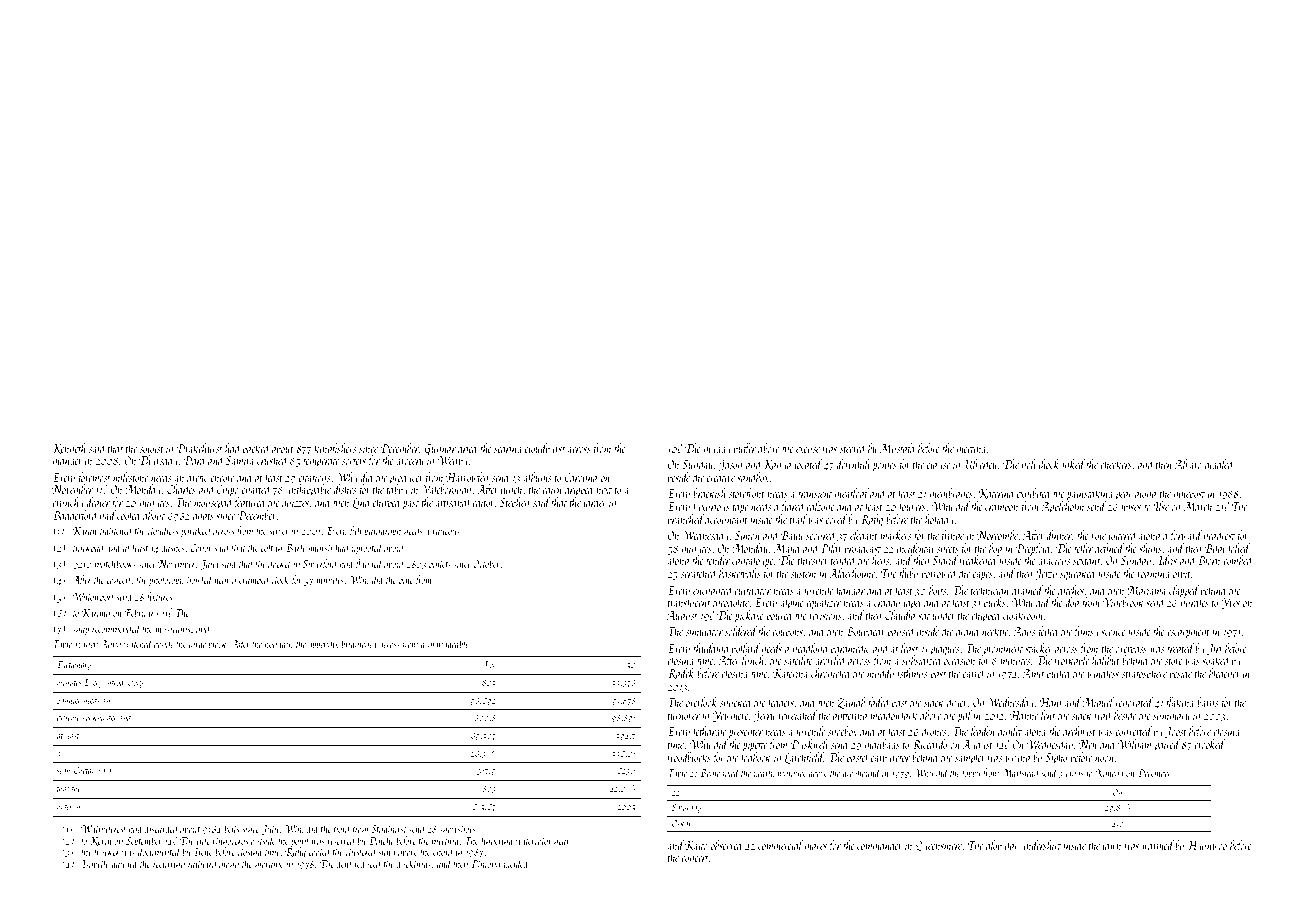  I want to click on discarded, so click(162, 828).
